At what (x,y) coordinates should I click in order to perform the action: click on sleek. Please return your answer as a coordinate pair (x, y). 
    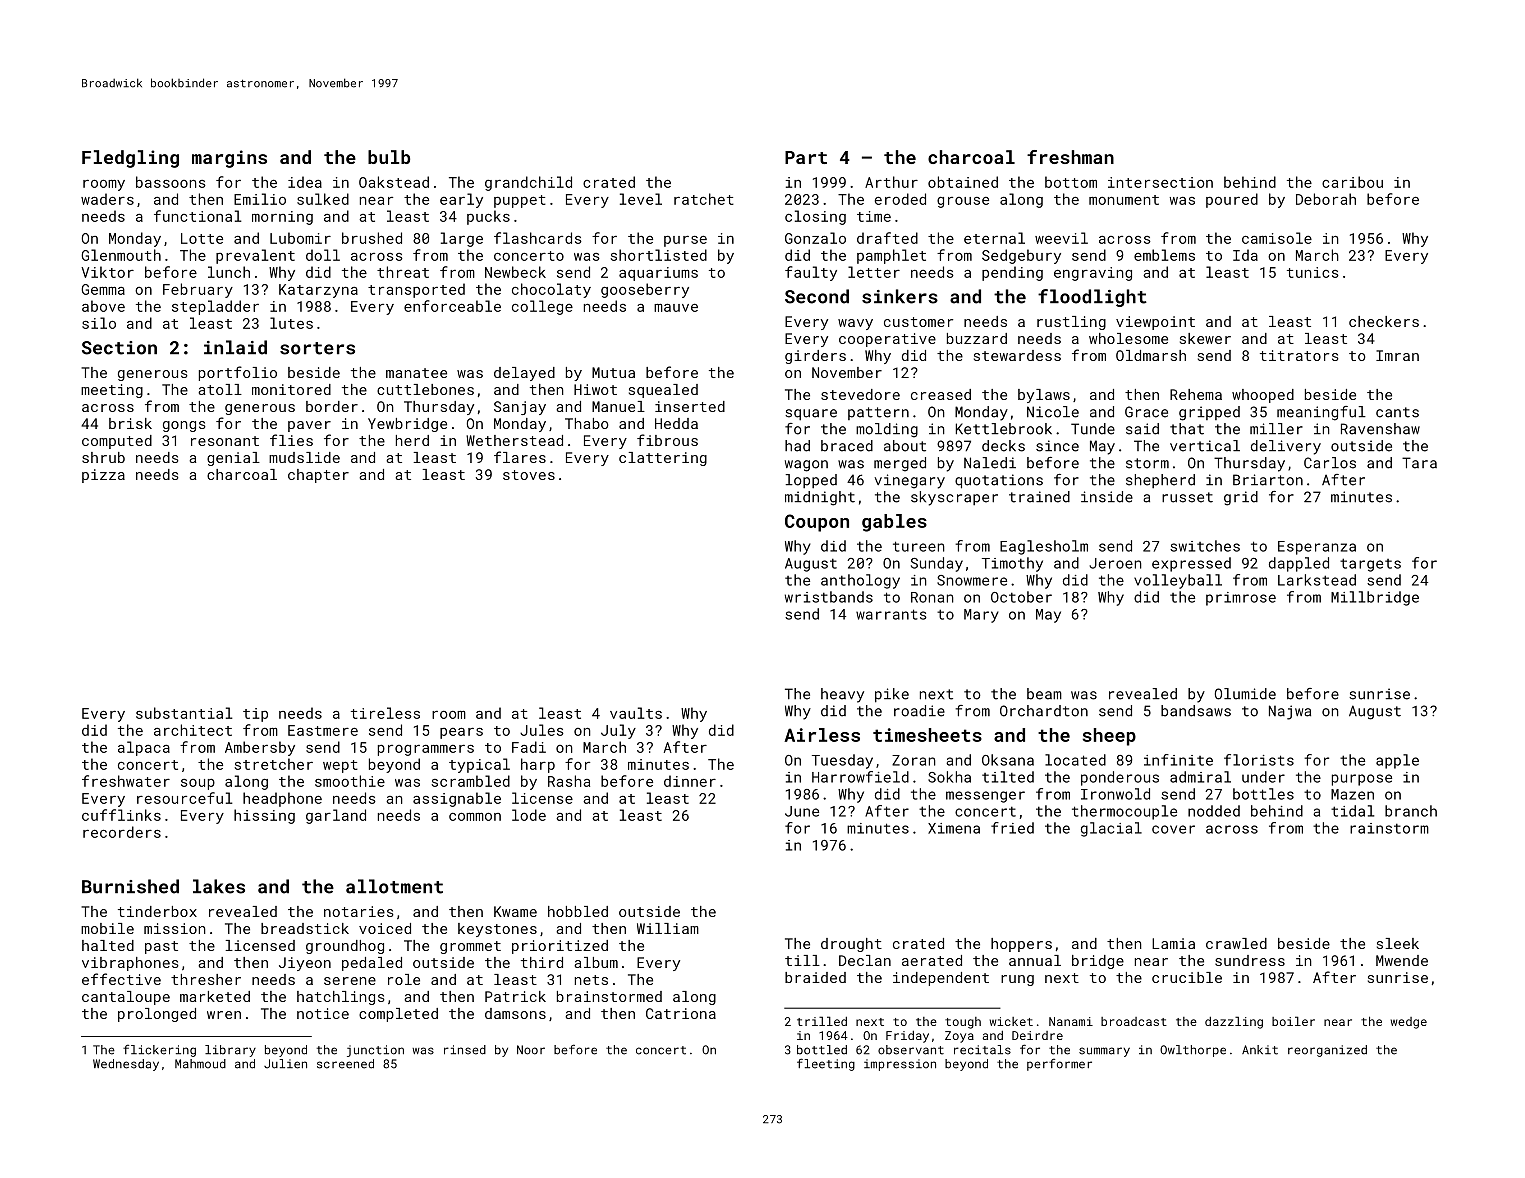
    Looking at the image, I should click on (1398, 943).
